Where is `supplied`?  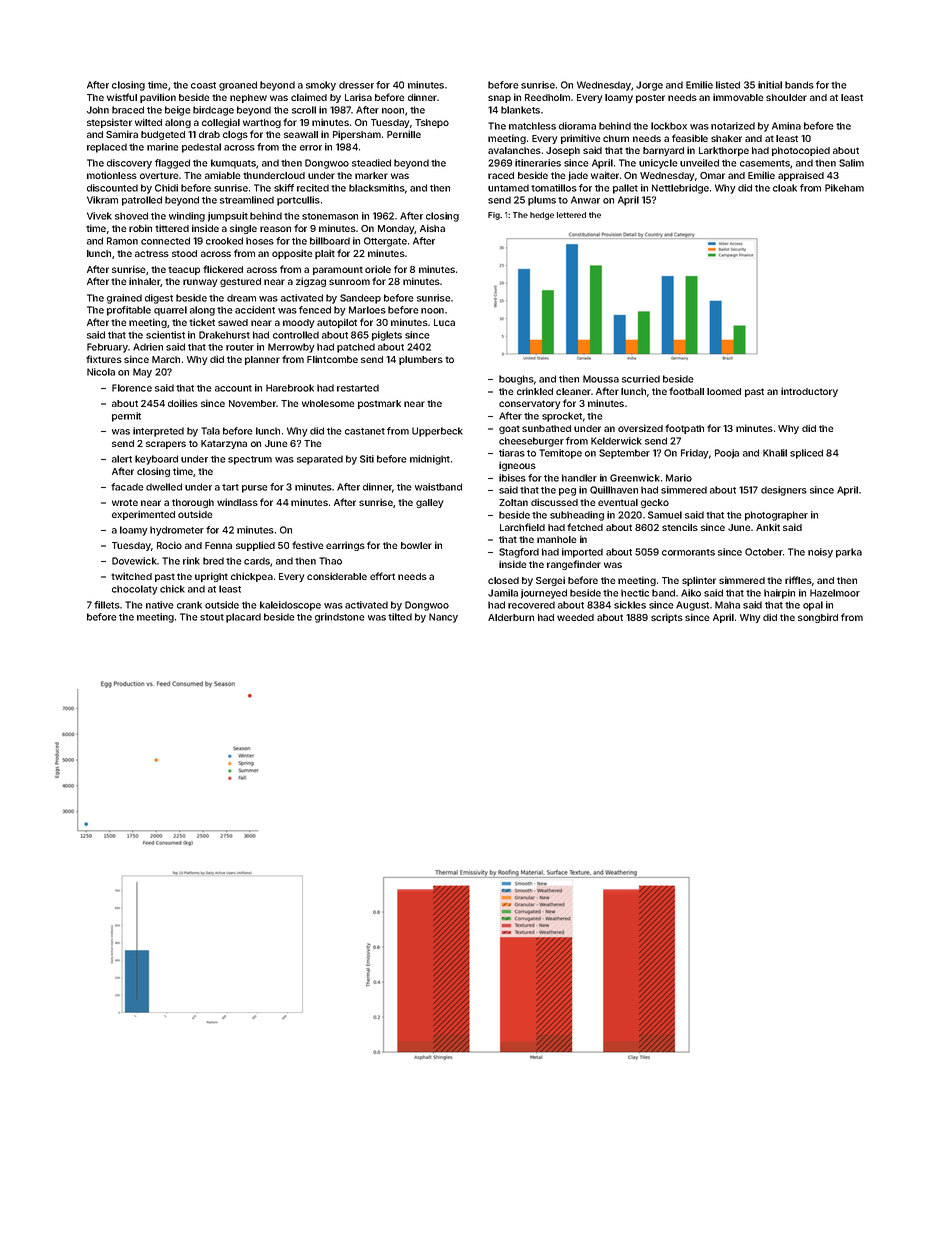 supplied is located at coordinates (255, 546).
